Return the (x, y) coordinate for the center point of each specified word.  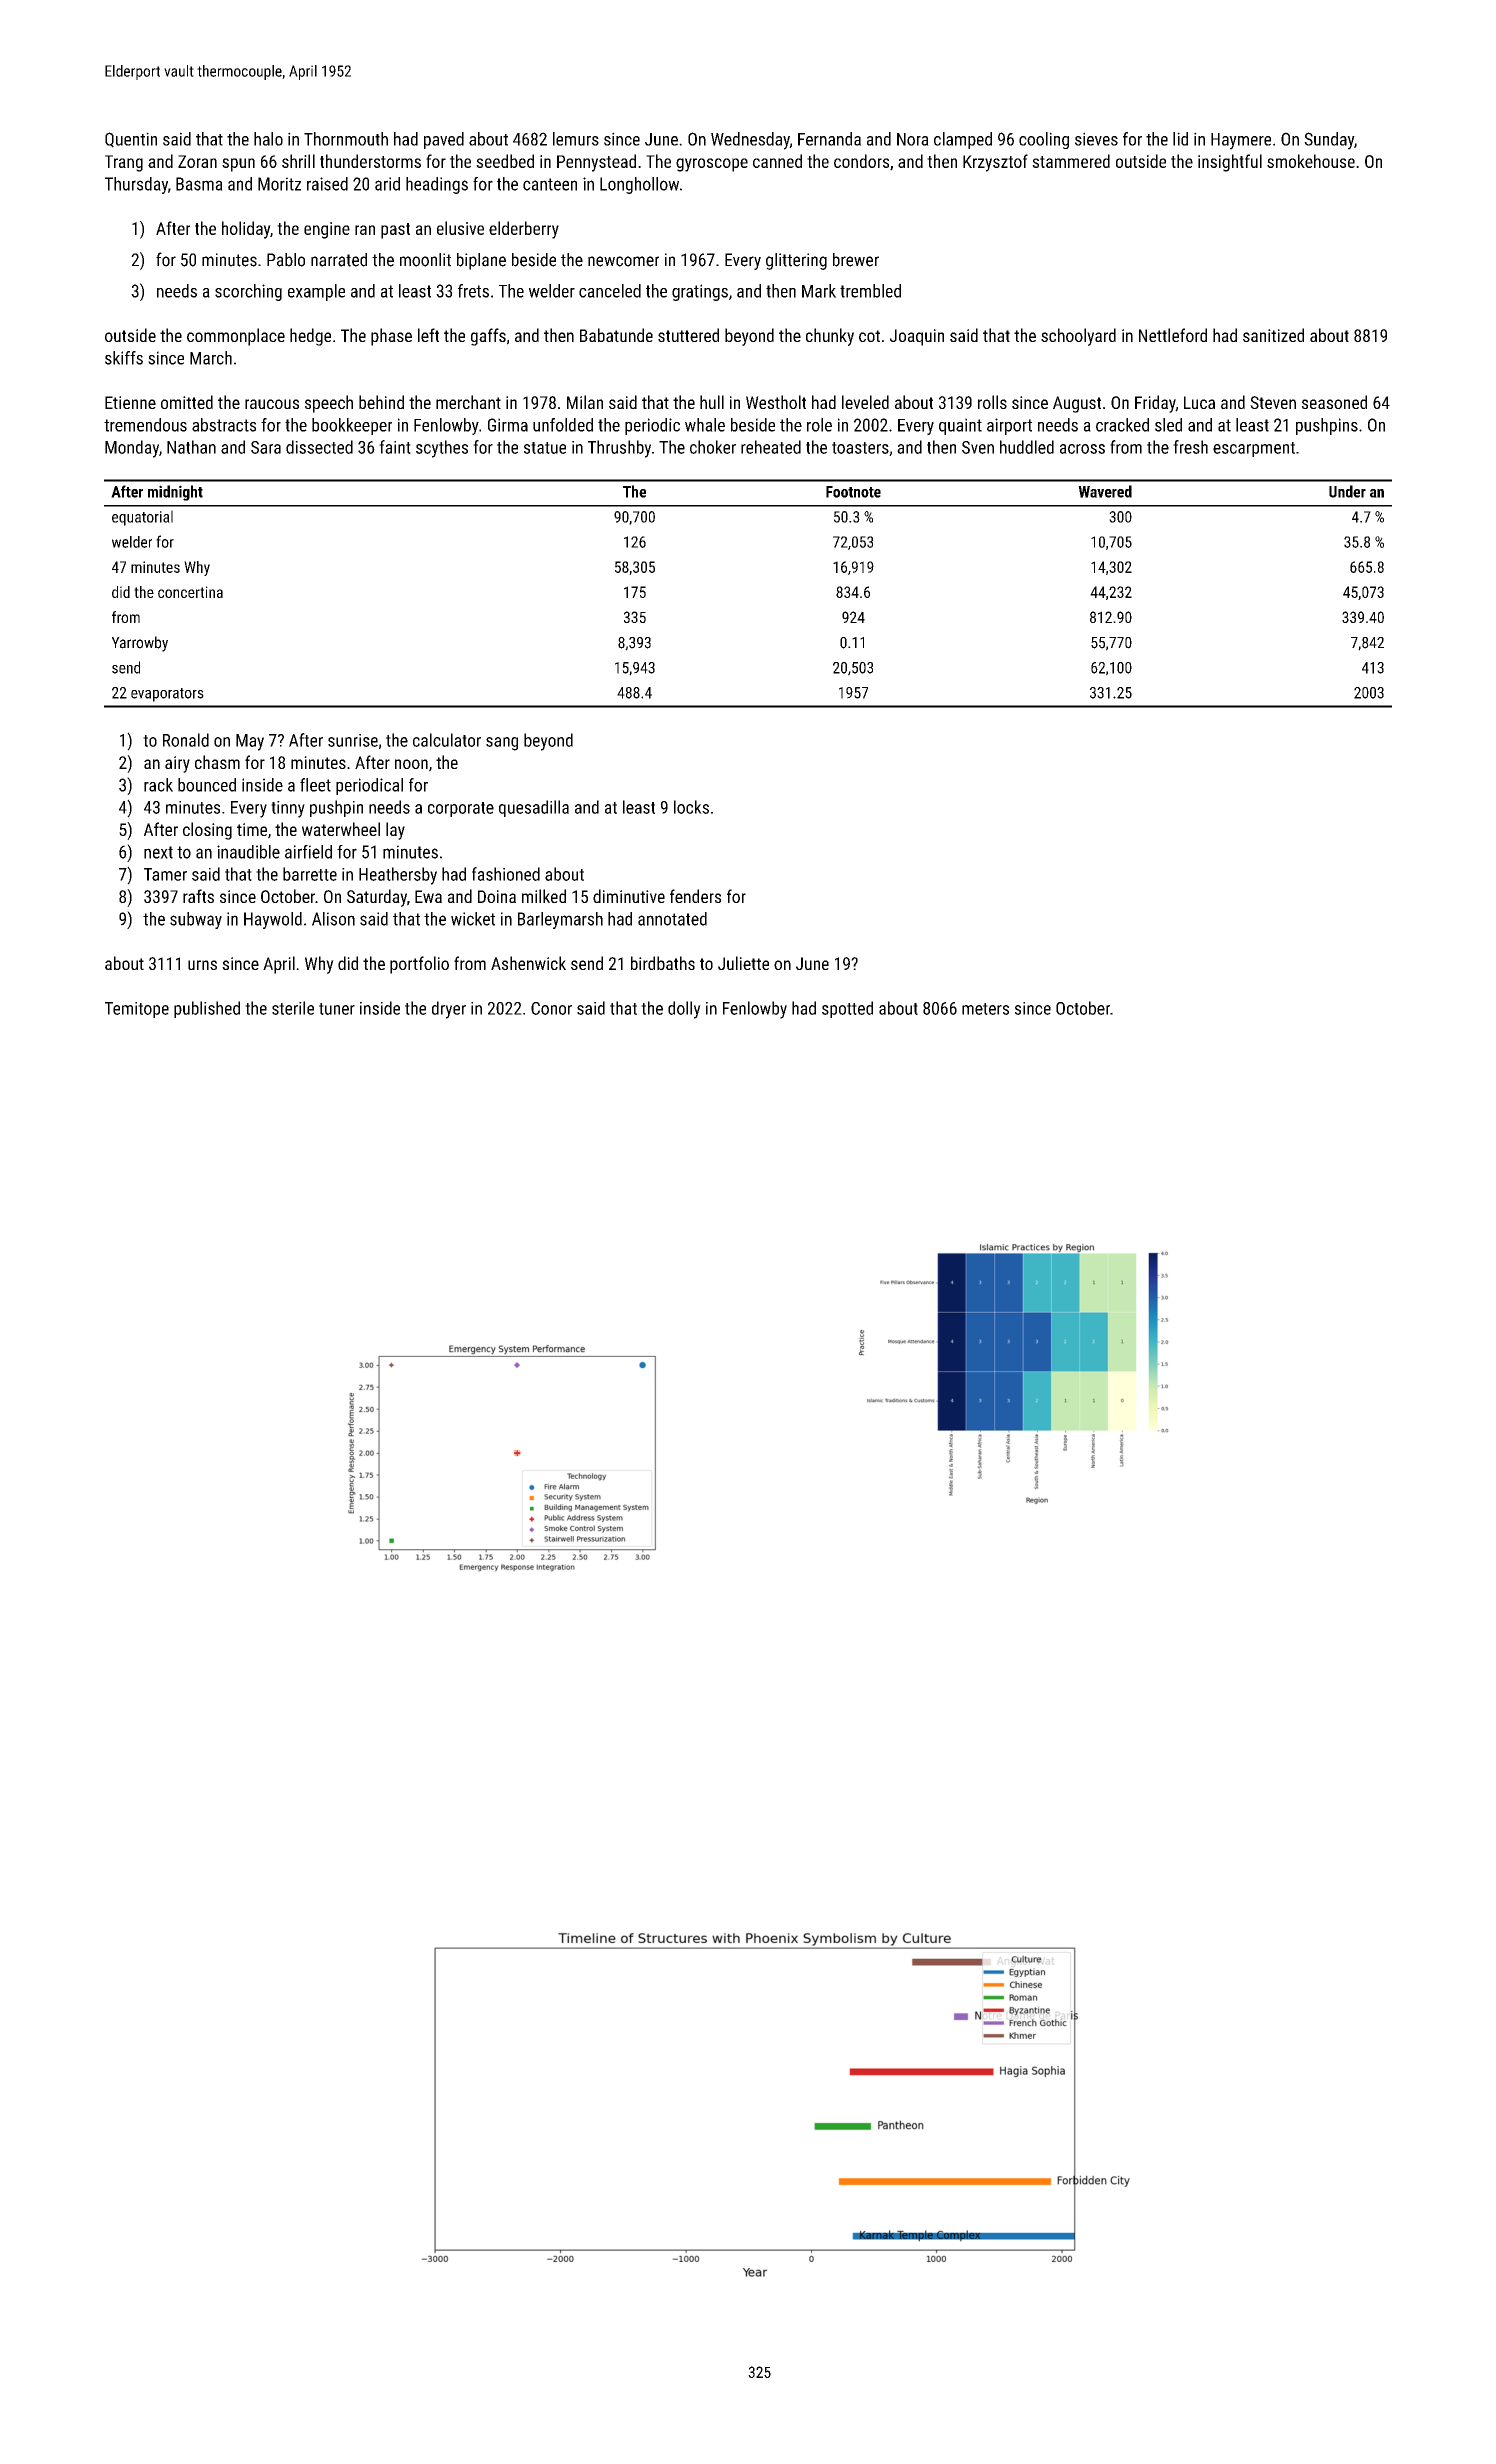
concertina (190, 592)
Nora (913, 139)
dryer (449, 1010)
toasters (860, 448)
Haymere (1241, 141)
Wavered (1105, 491)
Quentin (131, 140)
